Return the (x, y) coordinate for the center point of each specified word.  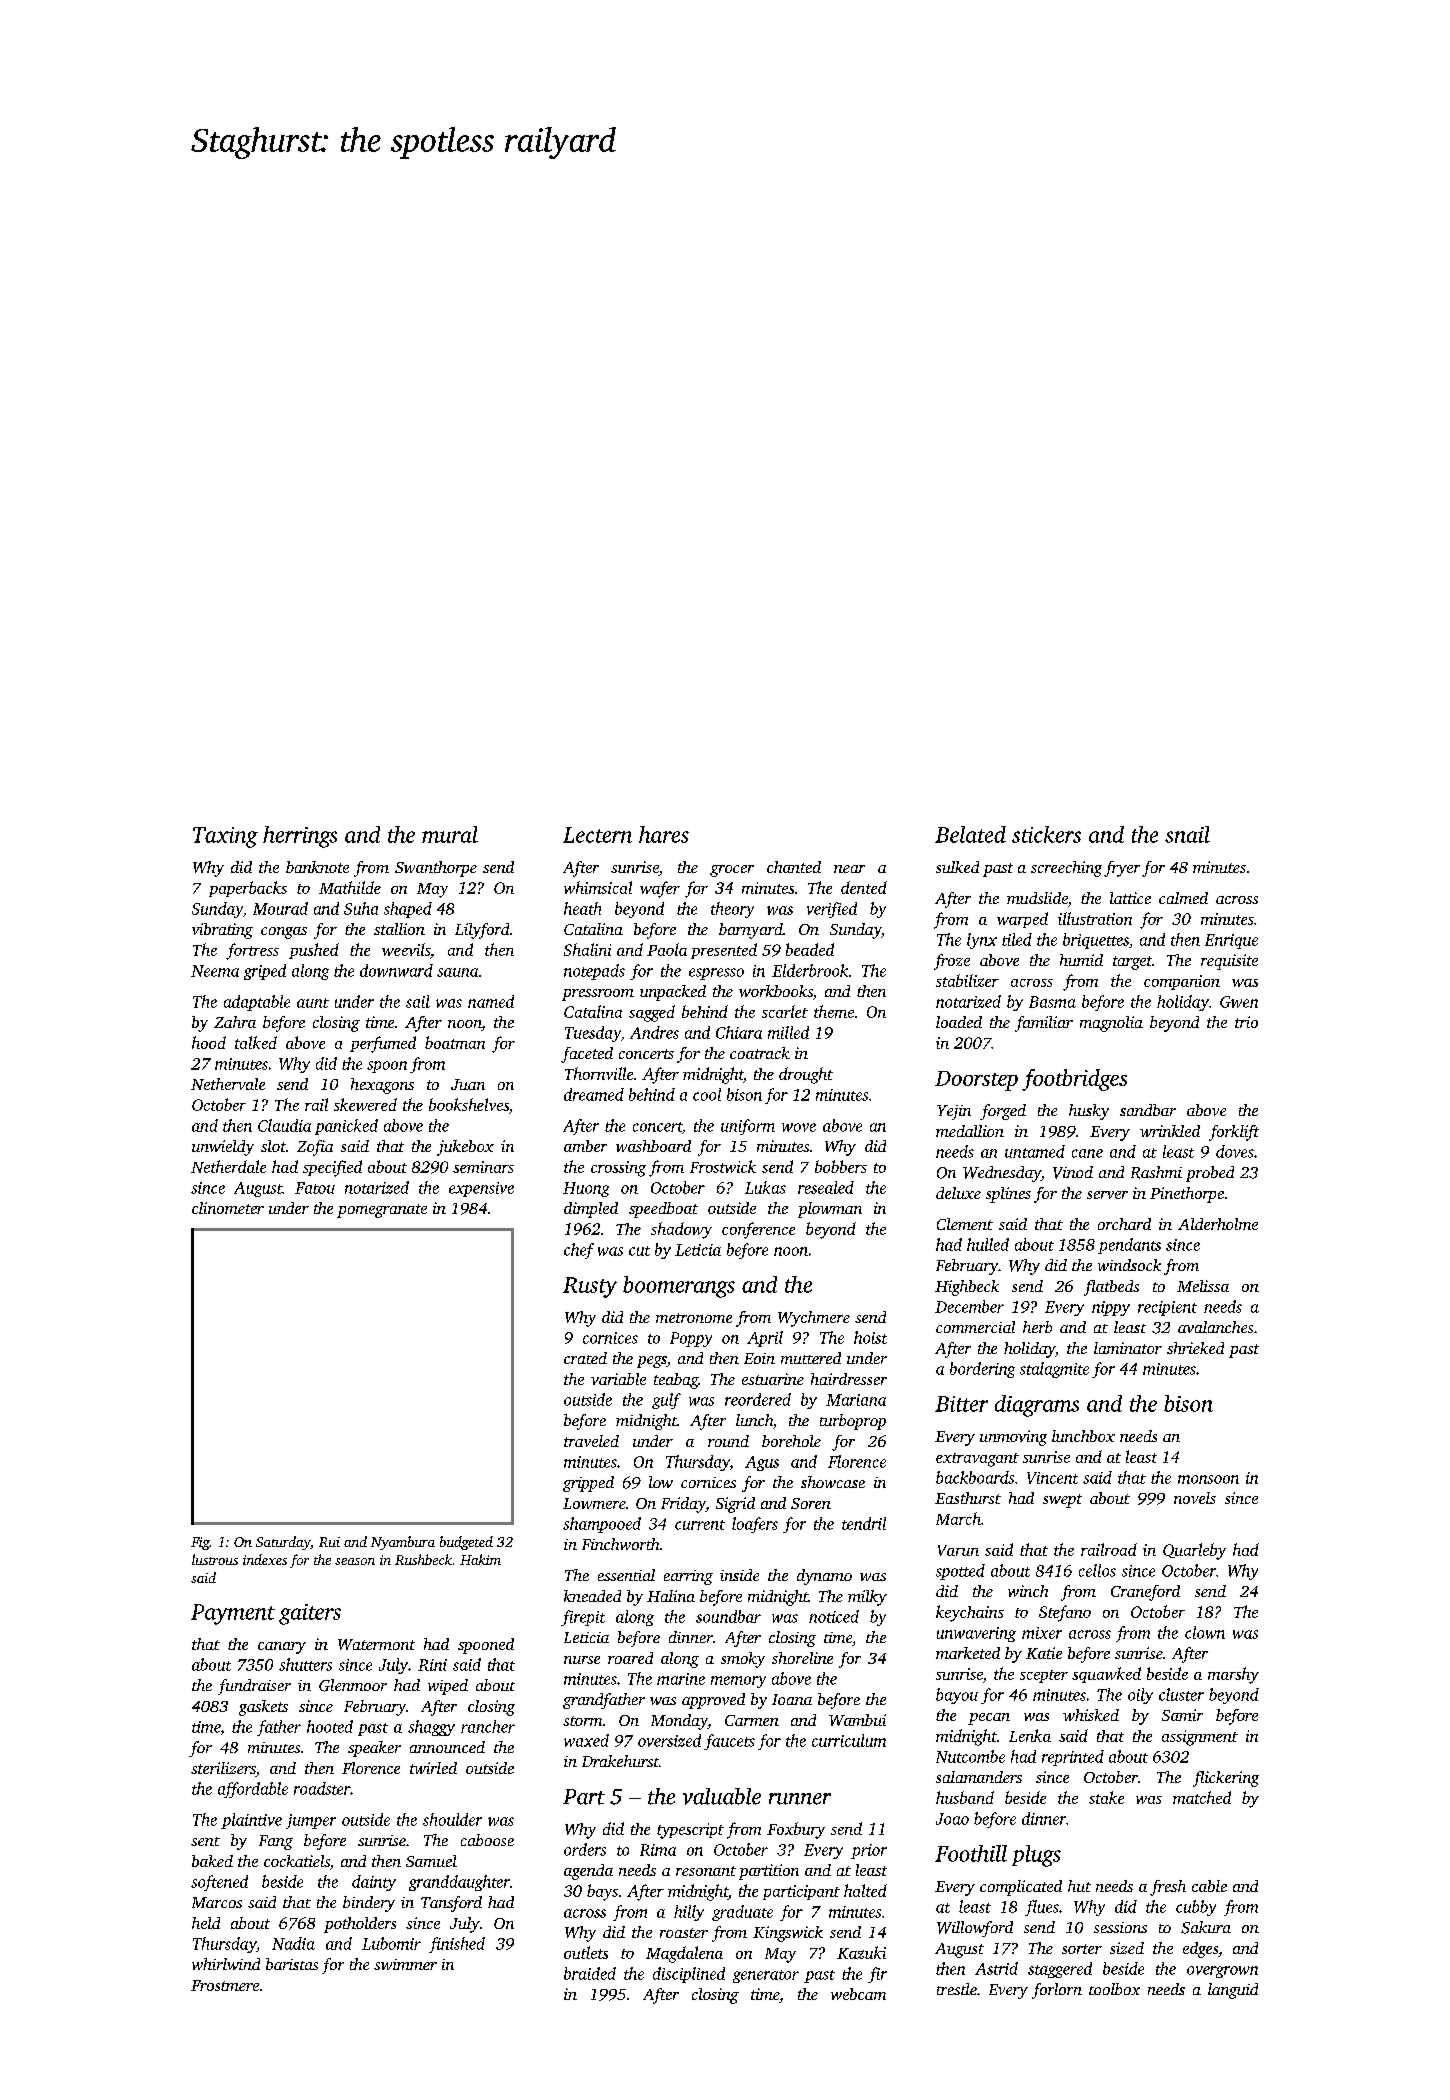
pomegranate (382, 1211)
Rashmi (1156, 1172)
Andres (654, 1032)
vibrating (222, 931)
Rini (432, 1665)
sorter (1082, 1949)
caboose (487, 1840)
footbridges (1074, 1080)
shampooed (602, 1525)
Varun (958, 1550)
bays (602, 1892)
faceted (587, 1055)
